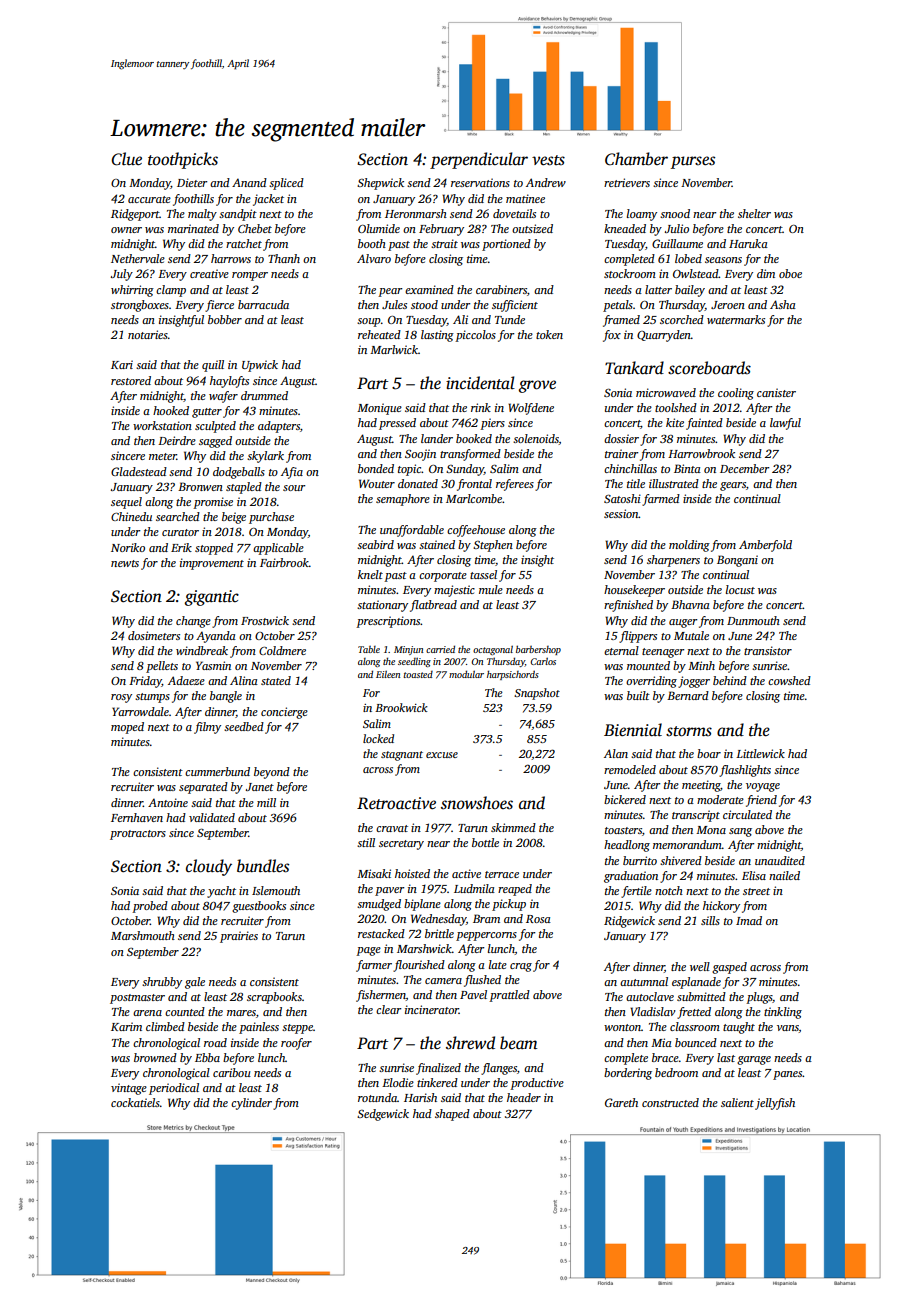 The image size is (924, 1308). Describe the element at coordinates (135, 1102) in the screenshot. I see `cockatiels` at that location.
